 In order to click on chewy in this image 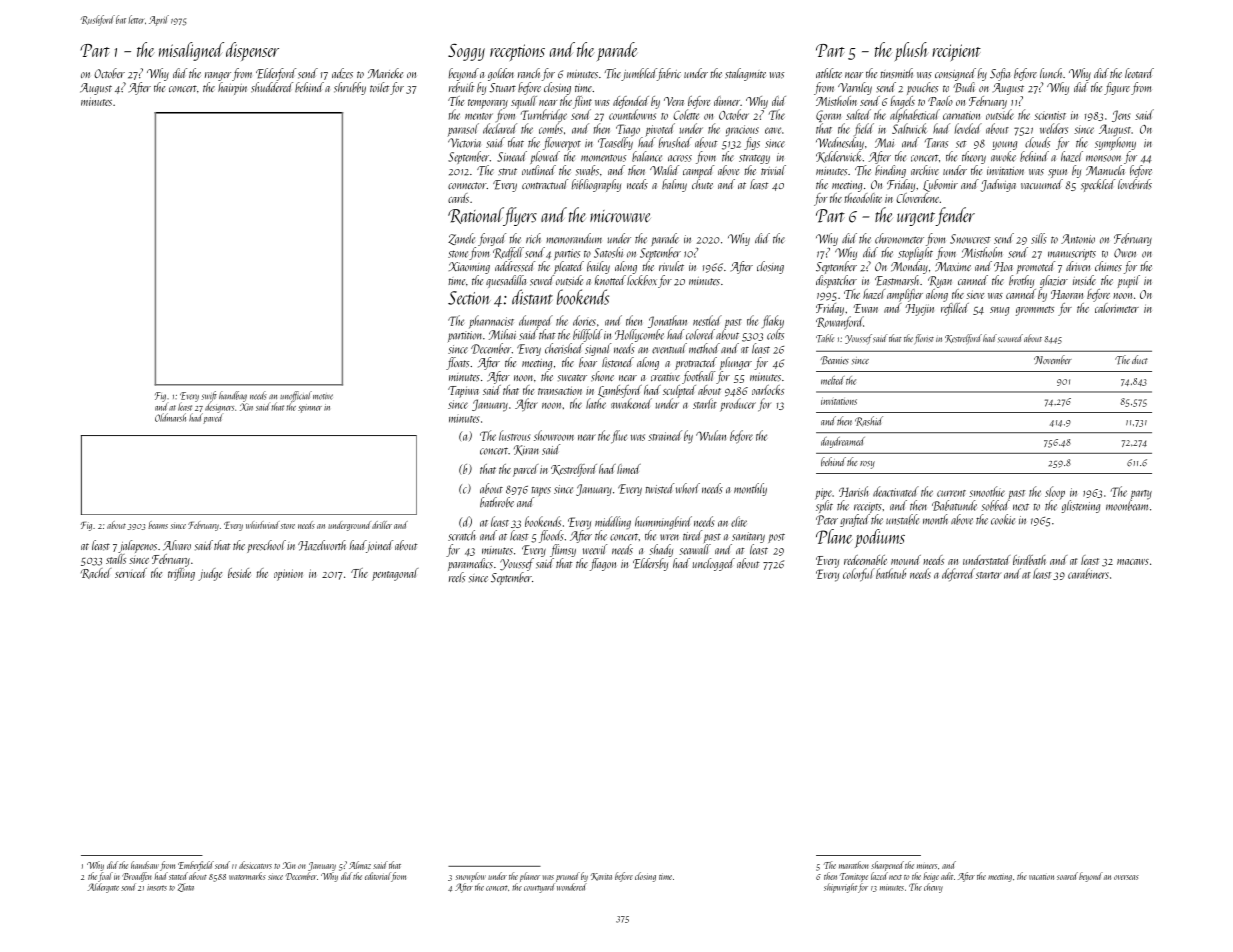, I will do `click(933, 888)`.
